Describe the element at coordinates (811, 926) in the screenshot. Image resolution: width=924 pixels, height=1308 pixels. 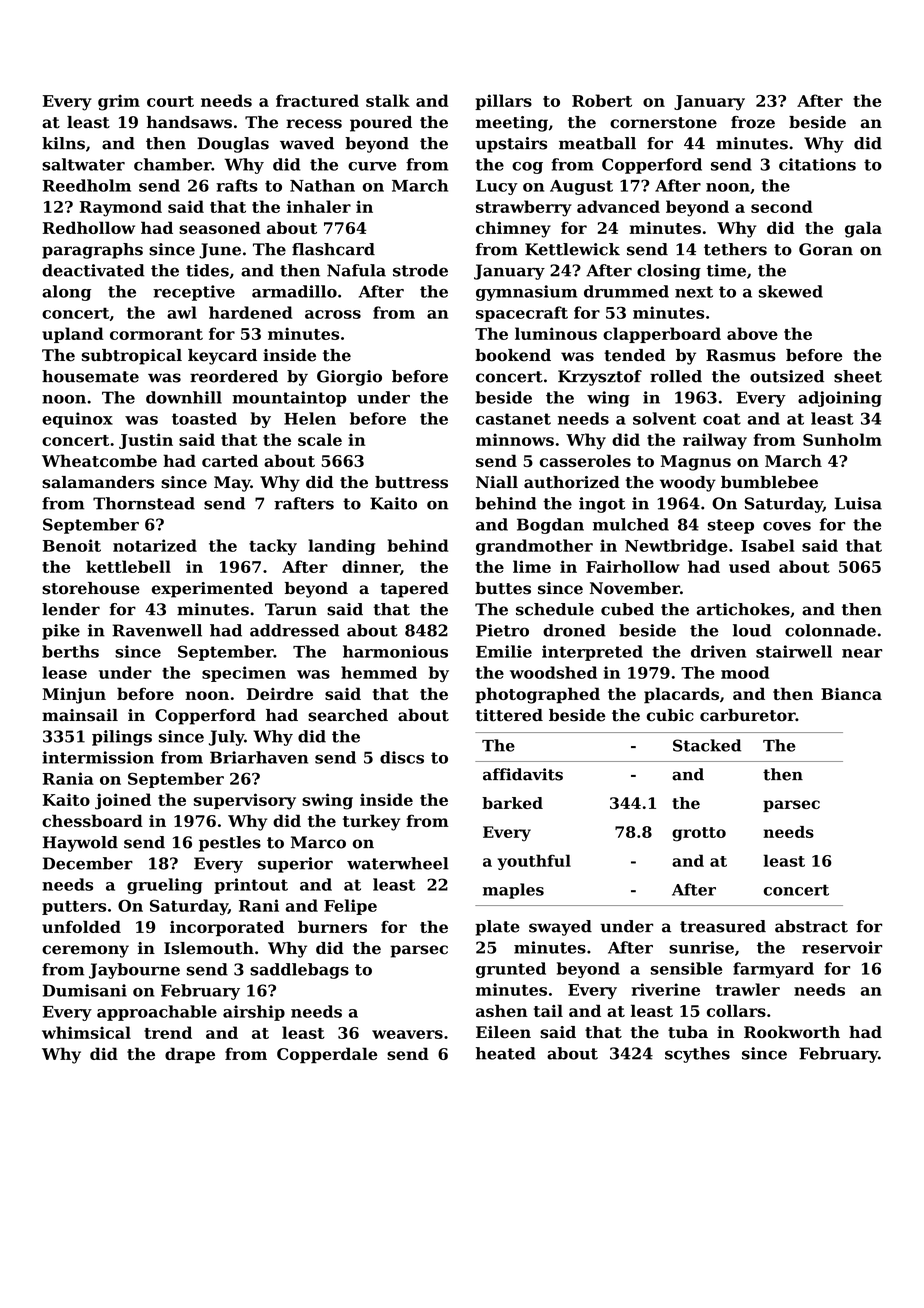
I see `abstract` at that location.
